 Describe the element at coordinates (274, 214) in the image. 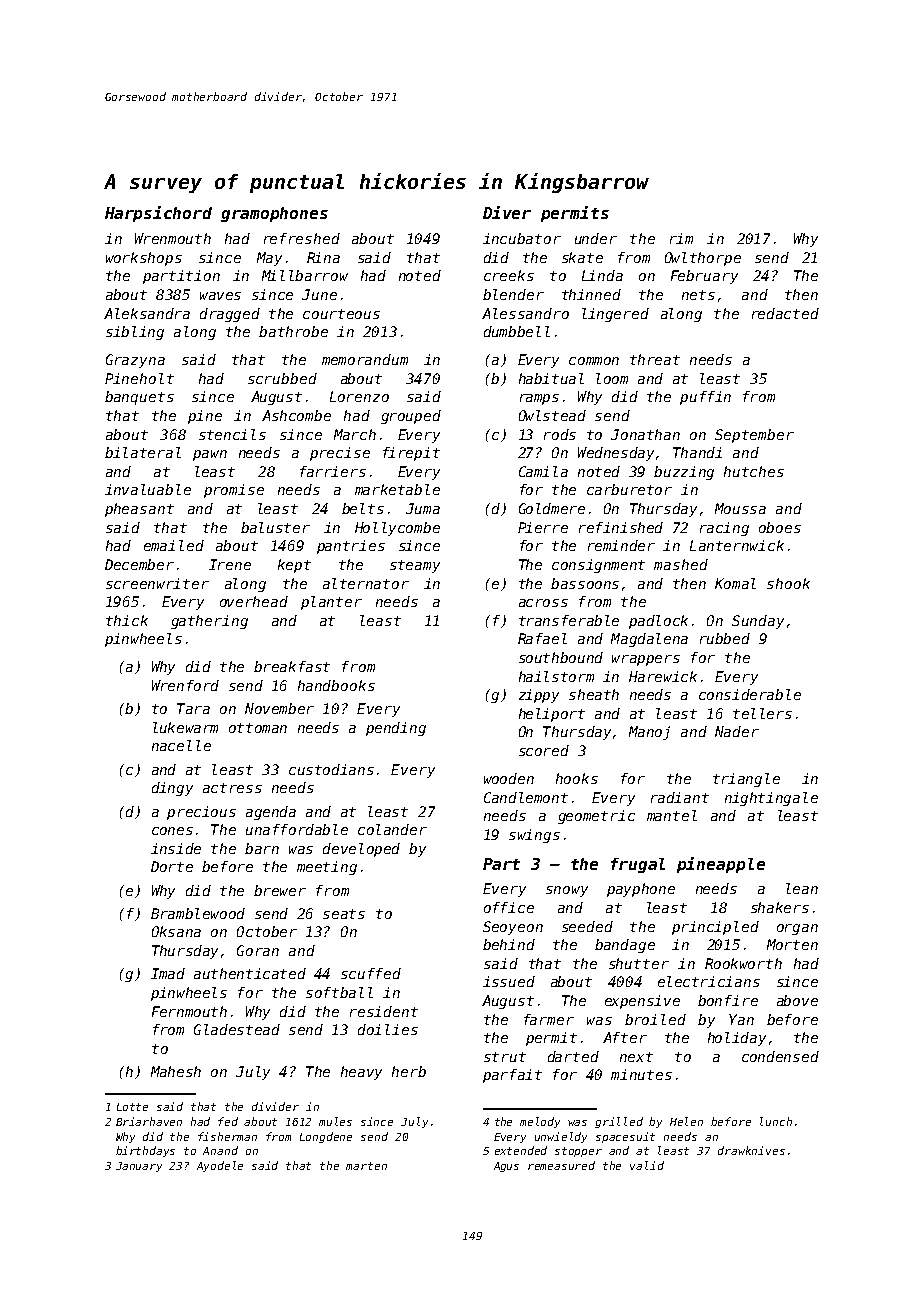

I see `gramophones` at that location.
